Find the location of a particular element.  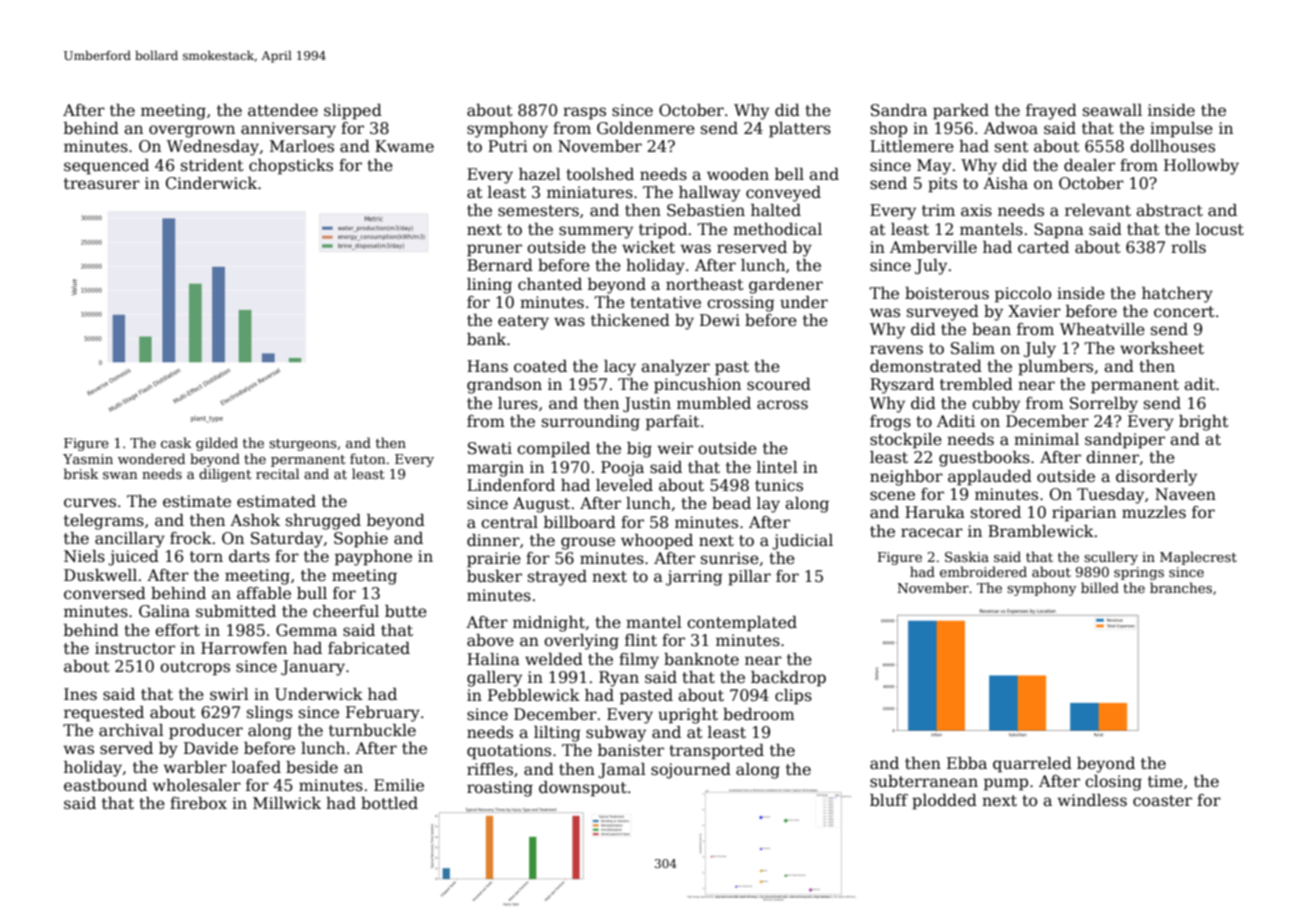

platters is located at coordinates (800, 130).
